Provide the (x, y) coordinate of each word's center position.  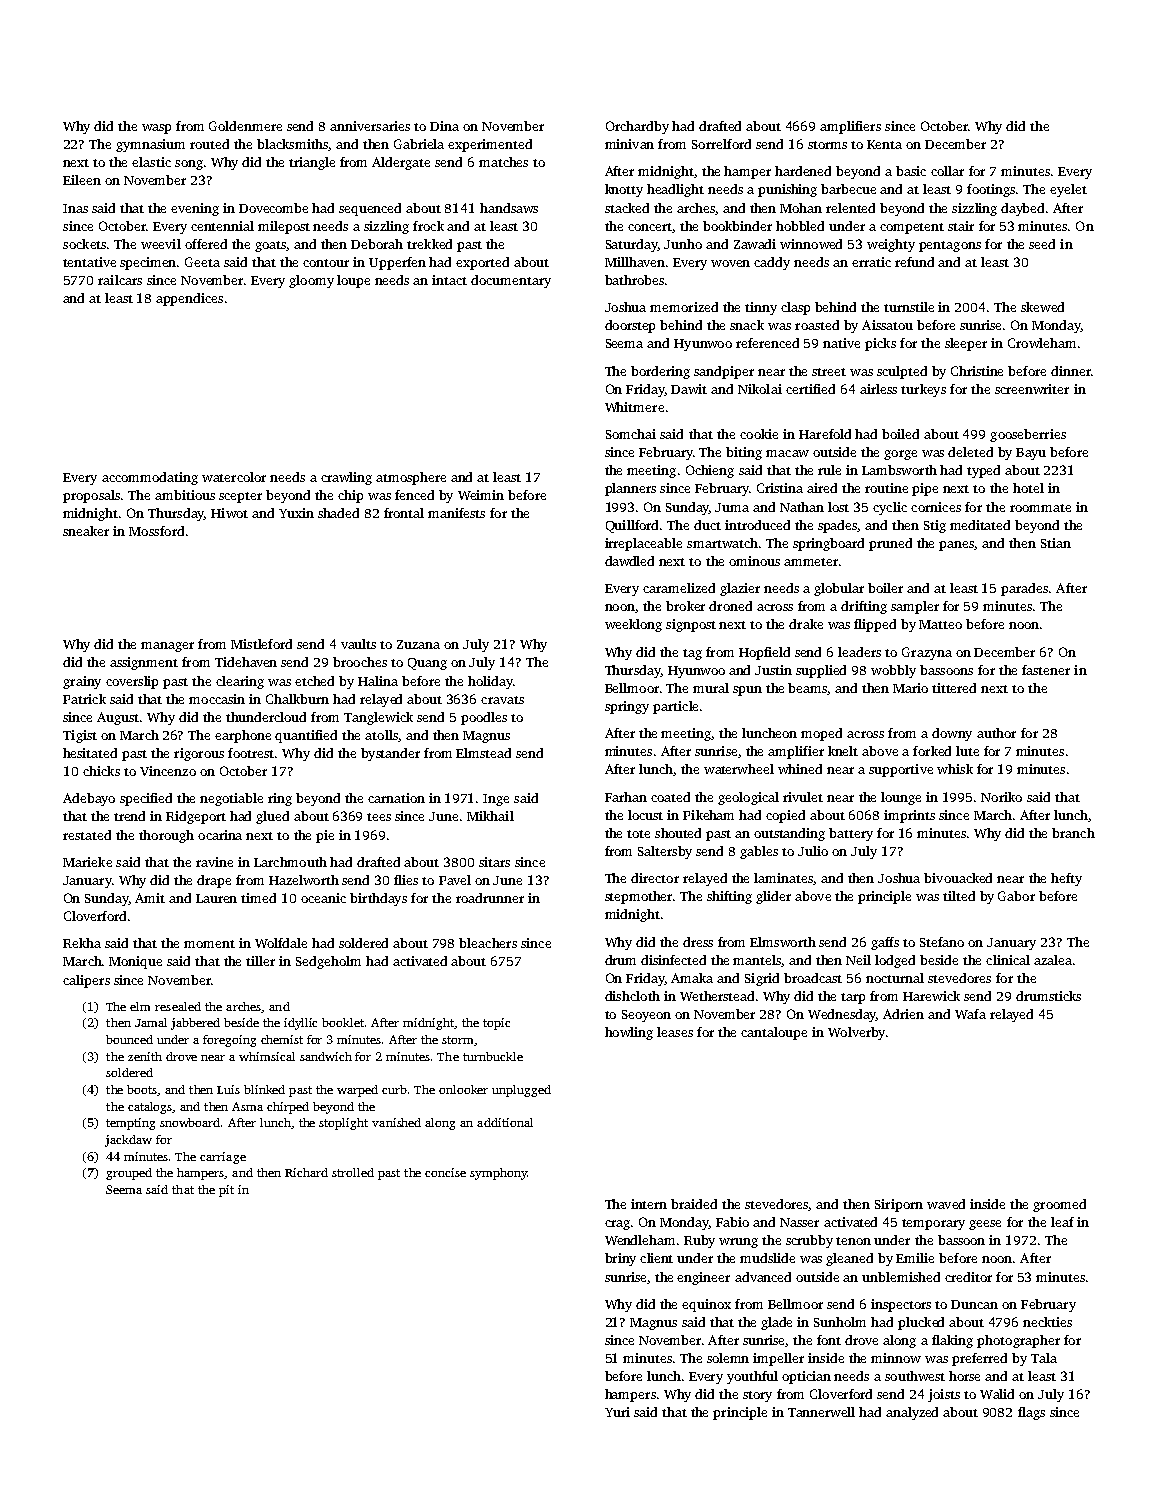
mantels (757, 961)
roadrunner (490, 898)
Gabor (1016, 896)
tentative (89, 262)
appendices (189, 299)
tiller (260, 961)
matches (503, 162)
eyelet (1068, 190)
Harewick (931, 996)
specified (146, 799)
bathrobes (634, 280)
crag (617, 1225)
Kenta (884, 144)
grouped (129, 1174)
